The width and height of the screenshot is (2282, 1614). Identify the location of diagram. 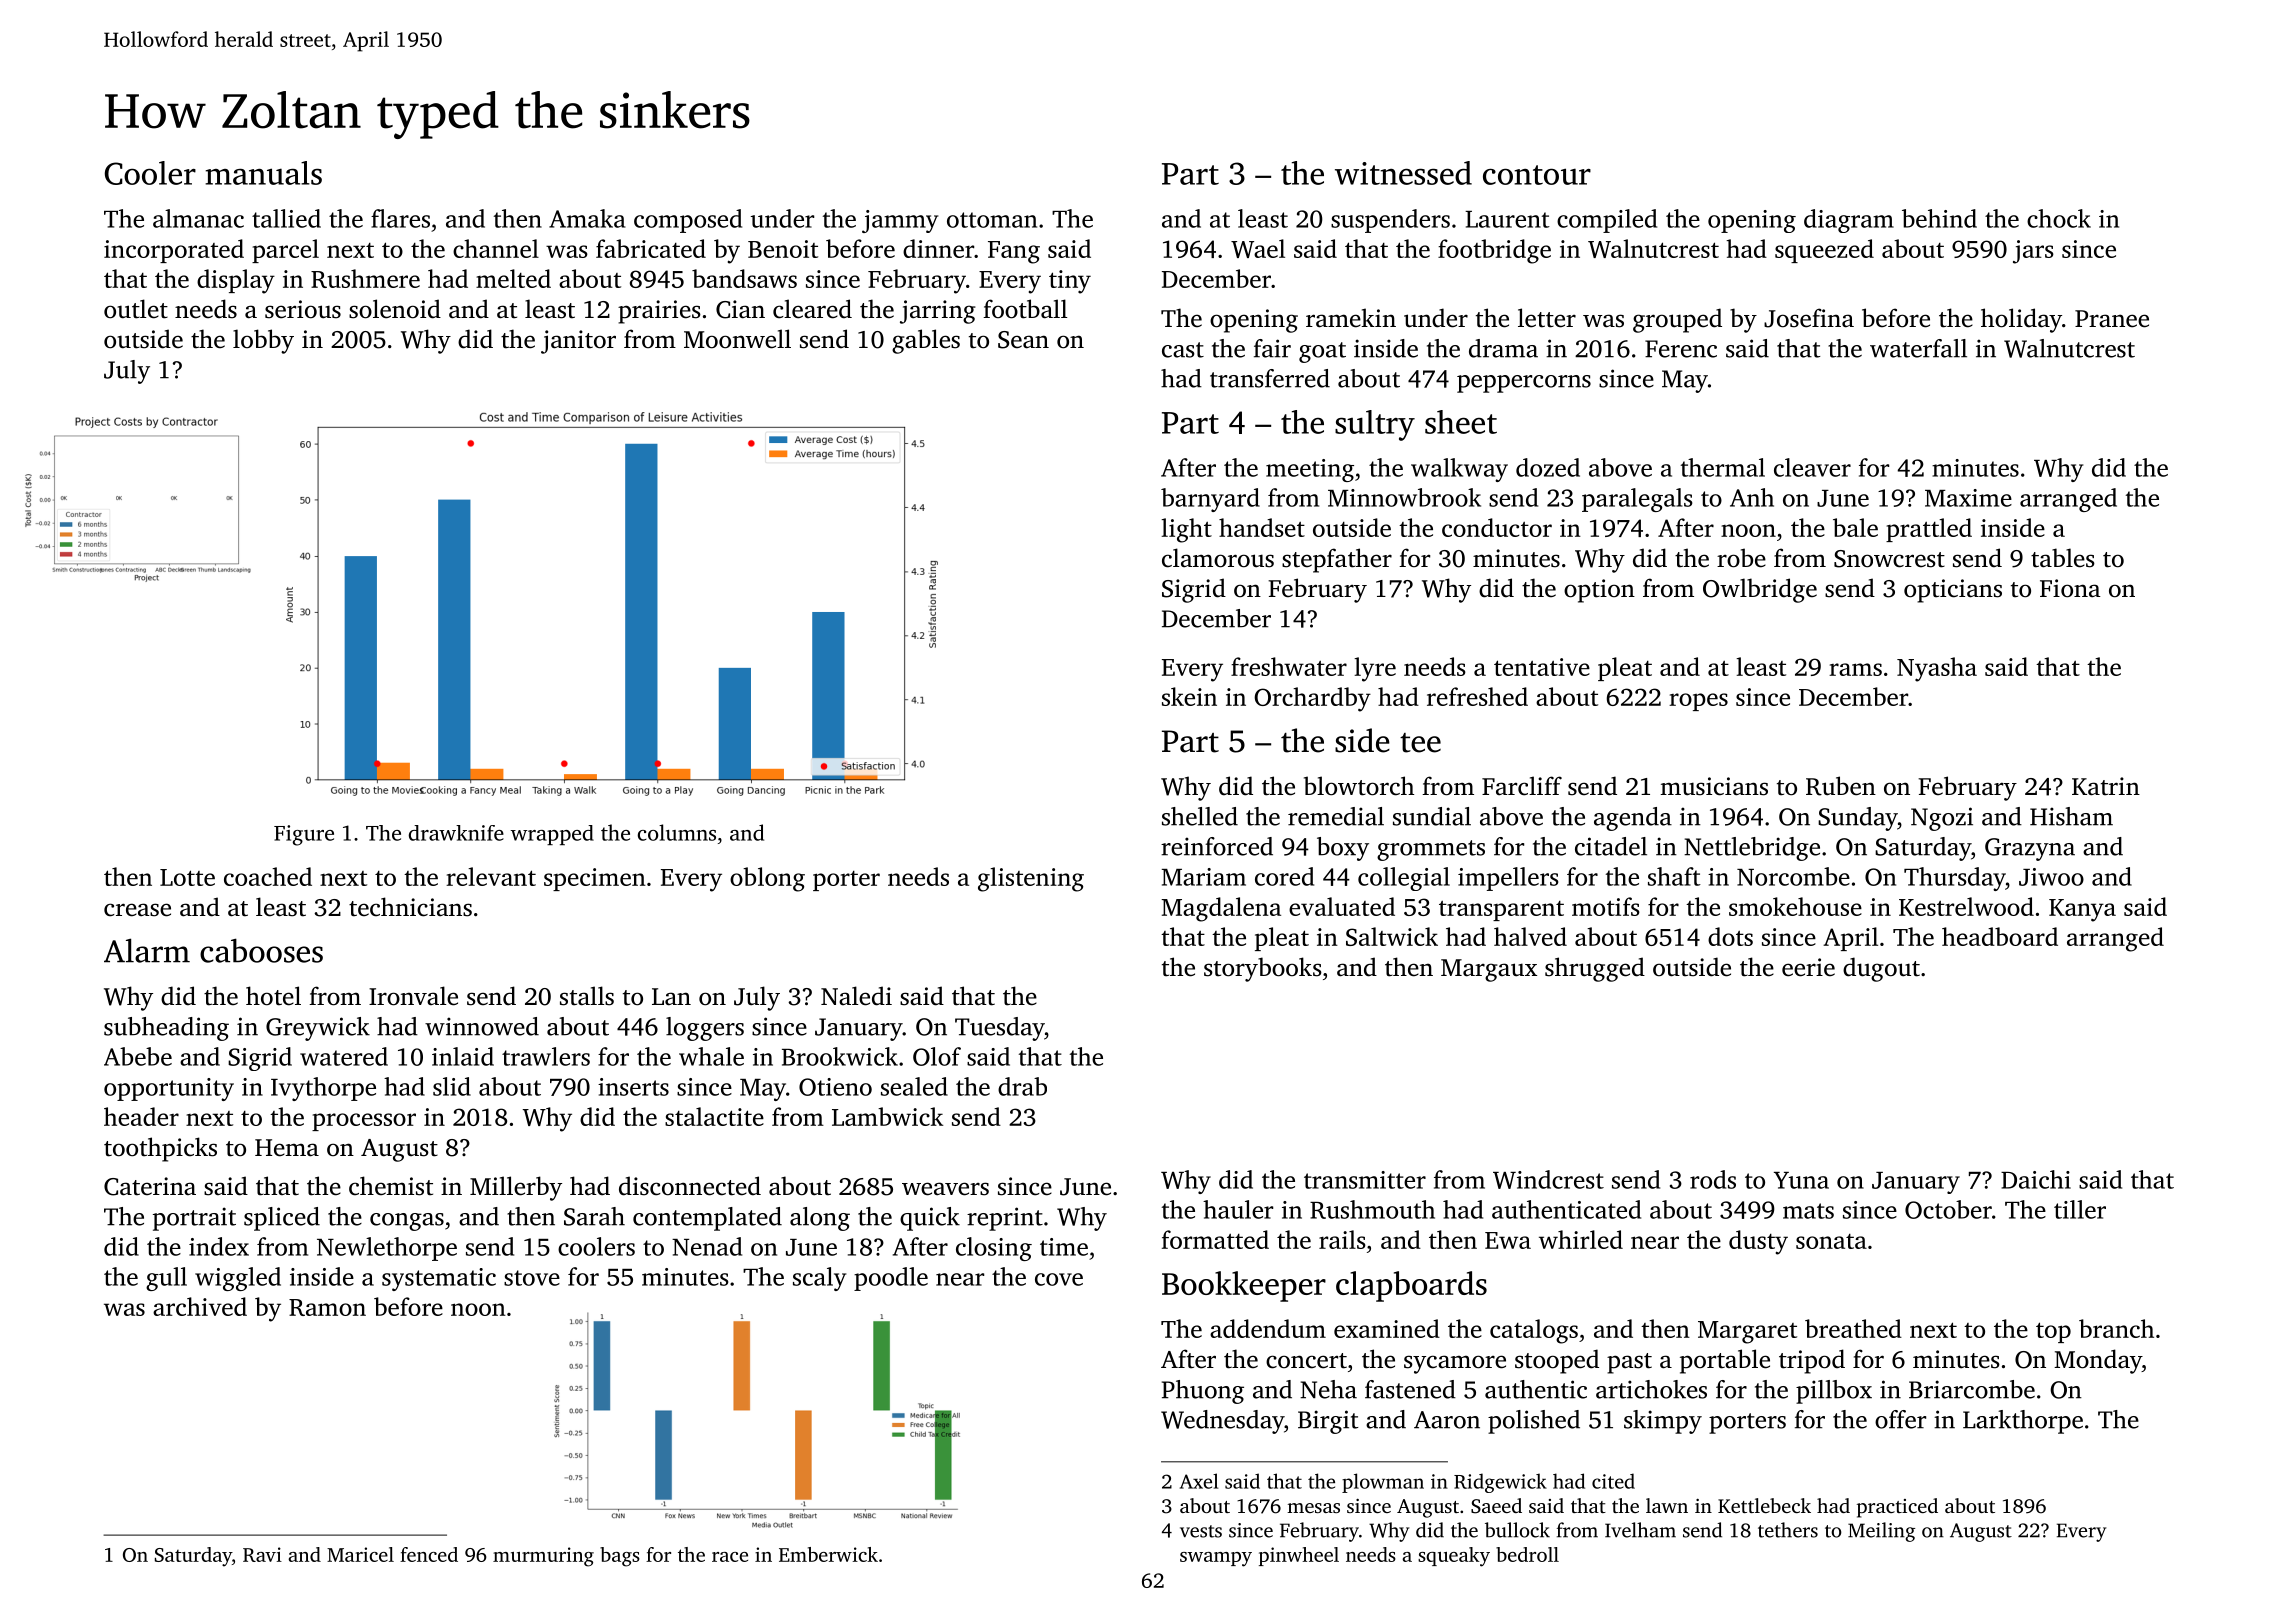
(1849, 221).
